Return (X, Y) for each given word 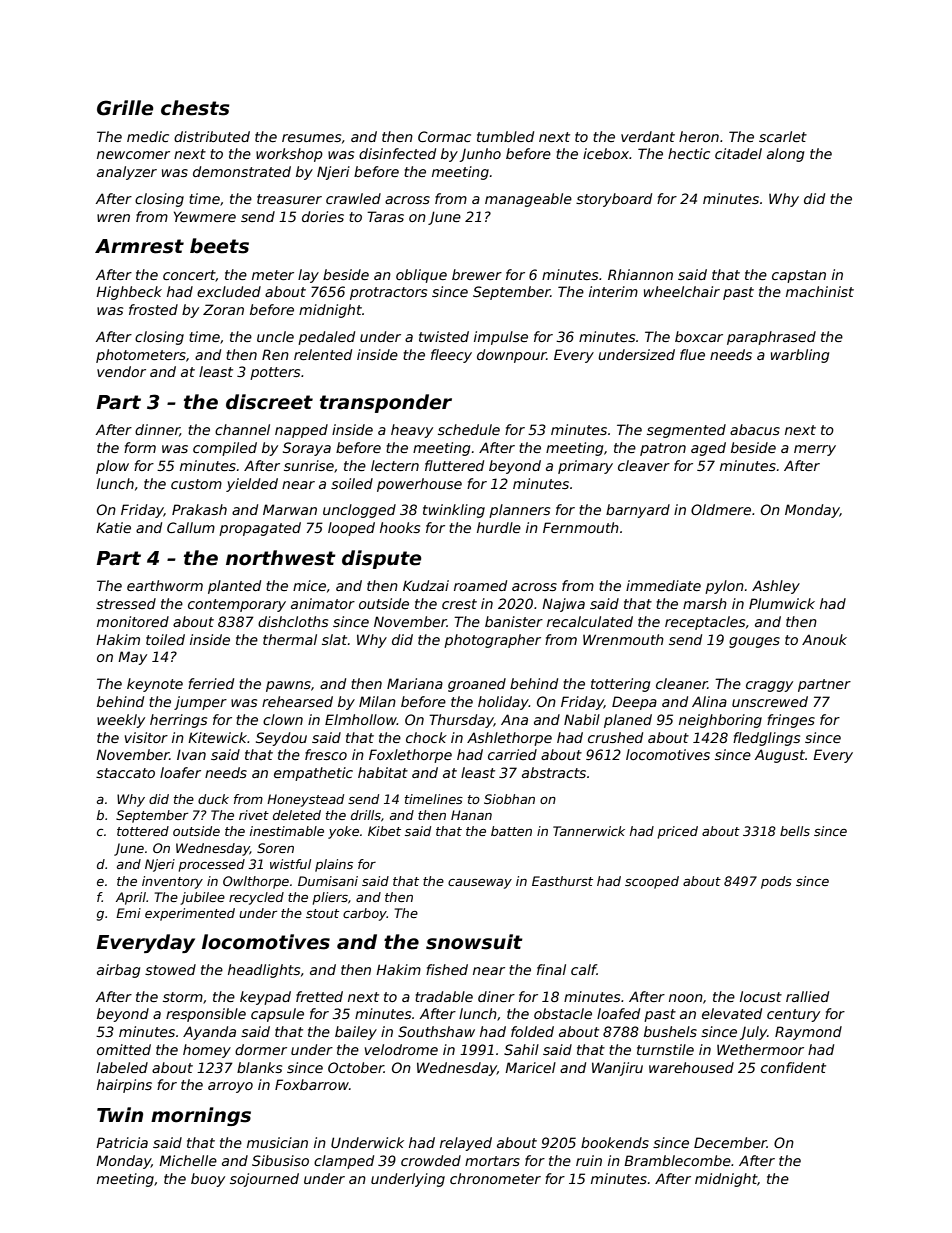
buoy (208, 1180)
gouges (754, 642)
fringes (791, 721)
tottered (143, 831)
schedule (469, 429)
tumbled (505, 136)
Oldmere (721, 509)
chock (426, 737)
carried (512, 754)
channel (242, 429)
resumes (311, 138)
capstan (799, 276)
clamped (344, 1162)
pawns (288, 686)
